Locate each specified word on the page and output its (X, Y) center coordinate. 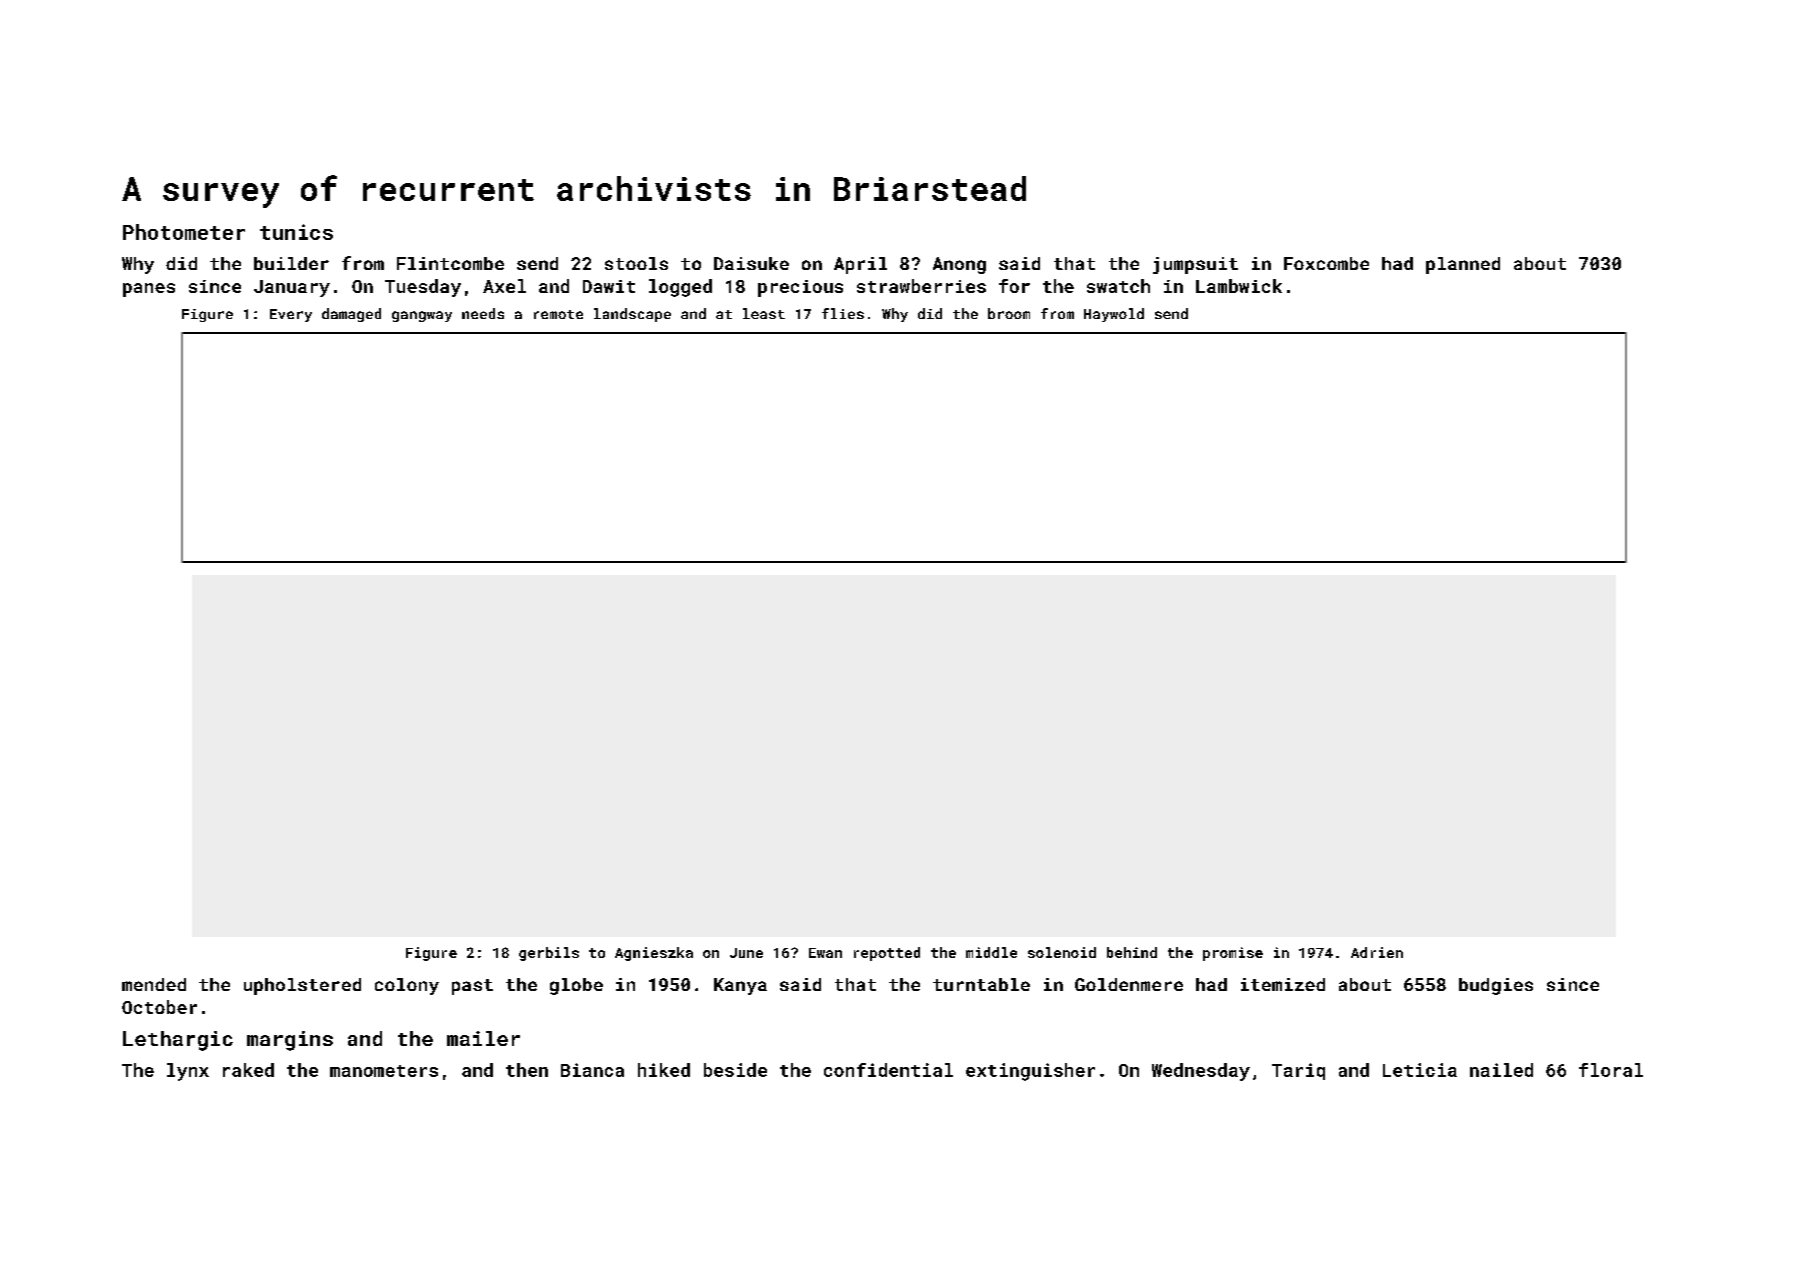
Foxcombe (1326, 263)
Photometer (184, 232)
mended (154, 984)
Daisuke (751, 263)
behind (1132, 952)
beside (735, 1070)
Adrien (1377, 952)
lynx (188, 1072)
